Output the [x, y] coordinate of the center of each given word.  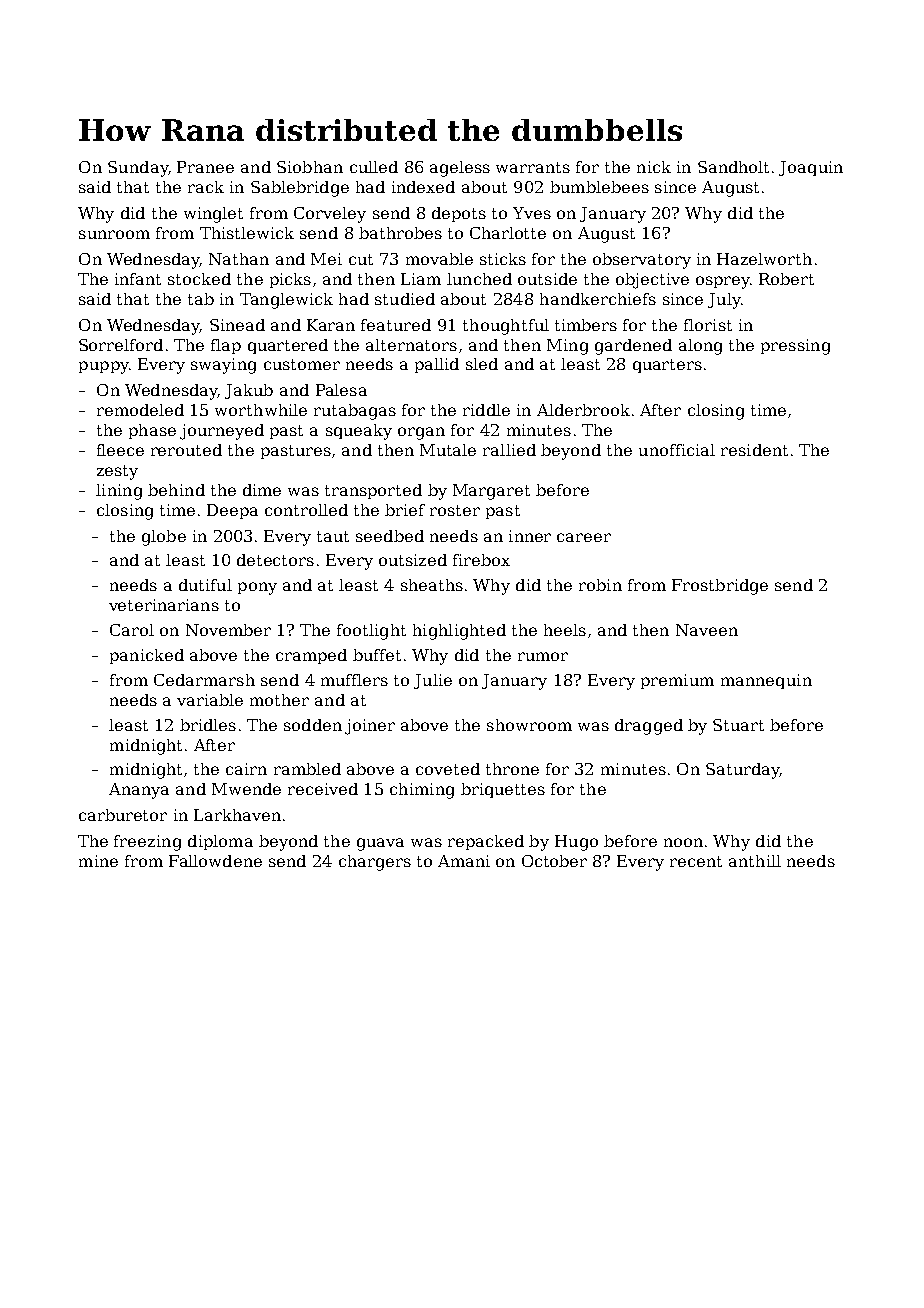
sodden [313, 725]
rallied [509, 450]
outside [547, 279]
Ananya [139, 791]
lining [119, 492]
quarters [667, 366]
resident [754, 450]
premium [677, 681]
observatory [642, 261]
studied [405, 299]
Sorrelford [121, 345]
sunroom [114, 234]
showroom [529, 725]
